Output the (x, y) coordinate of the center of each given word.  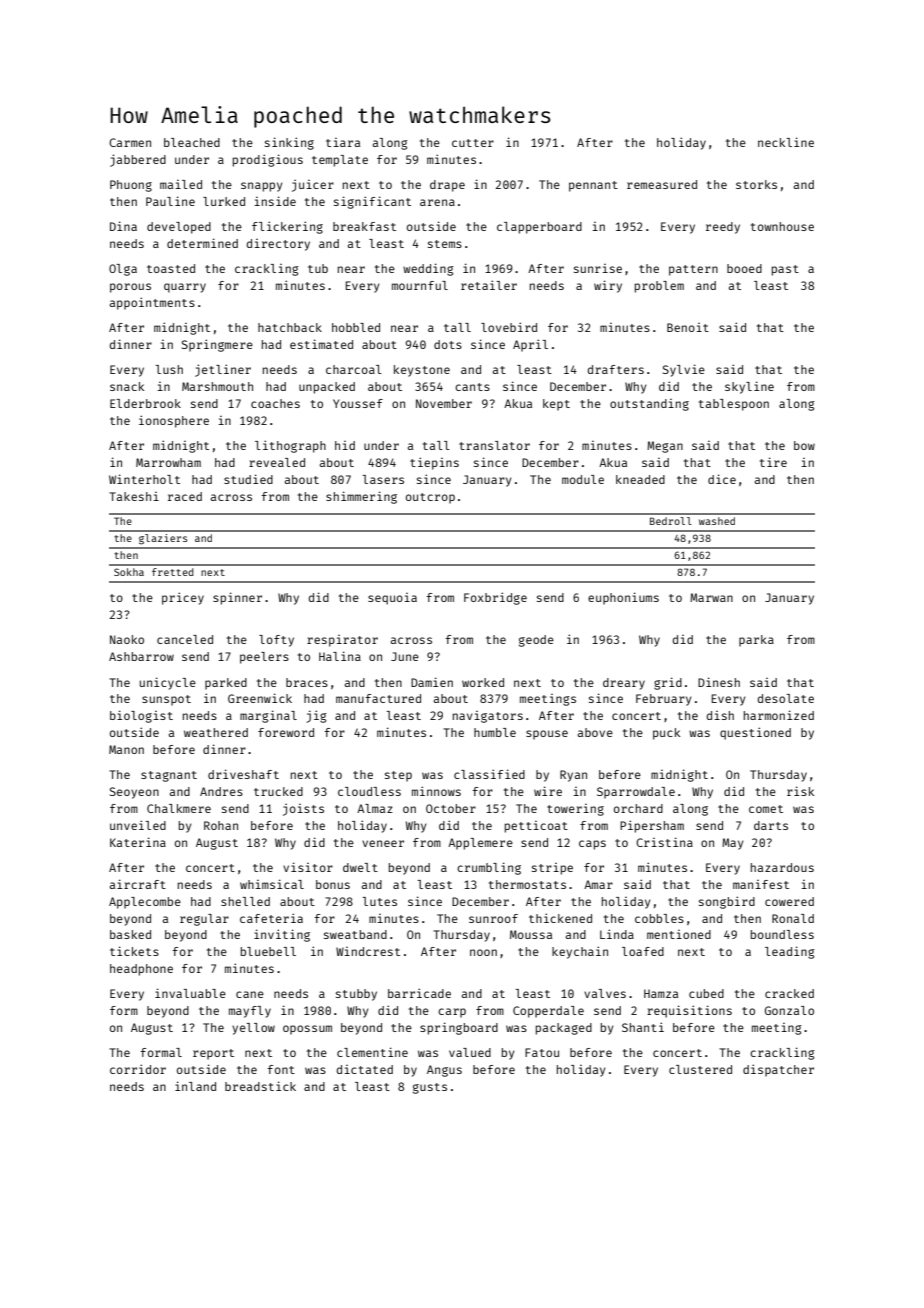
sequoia (392, 599)
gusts (430, 1088)
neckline (786, 142)
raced (185, 496)
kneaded (640, 479)
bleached (192, 142)
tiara (343, 142)
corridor (138, 1069)
